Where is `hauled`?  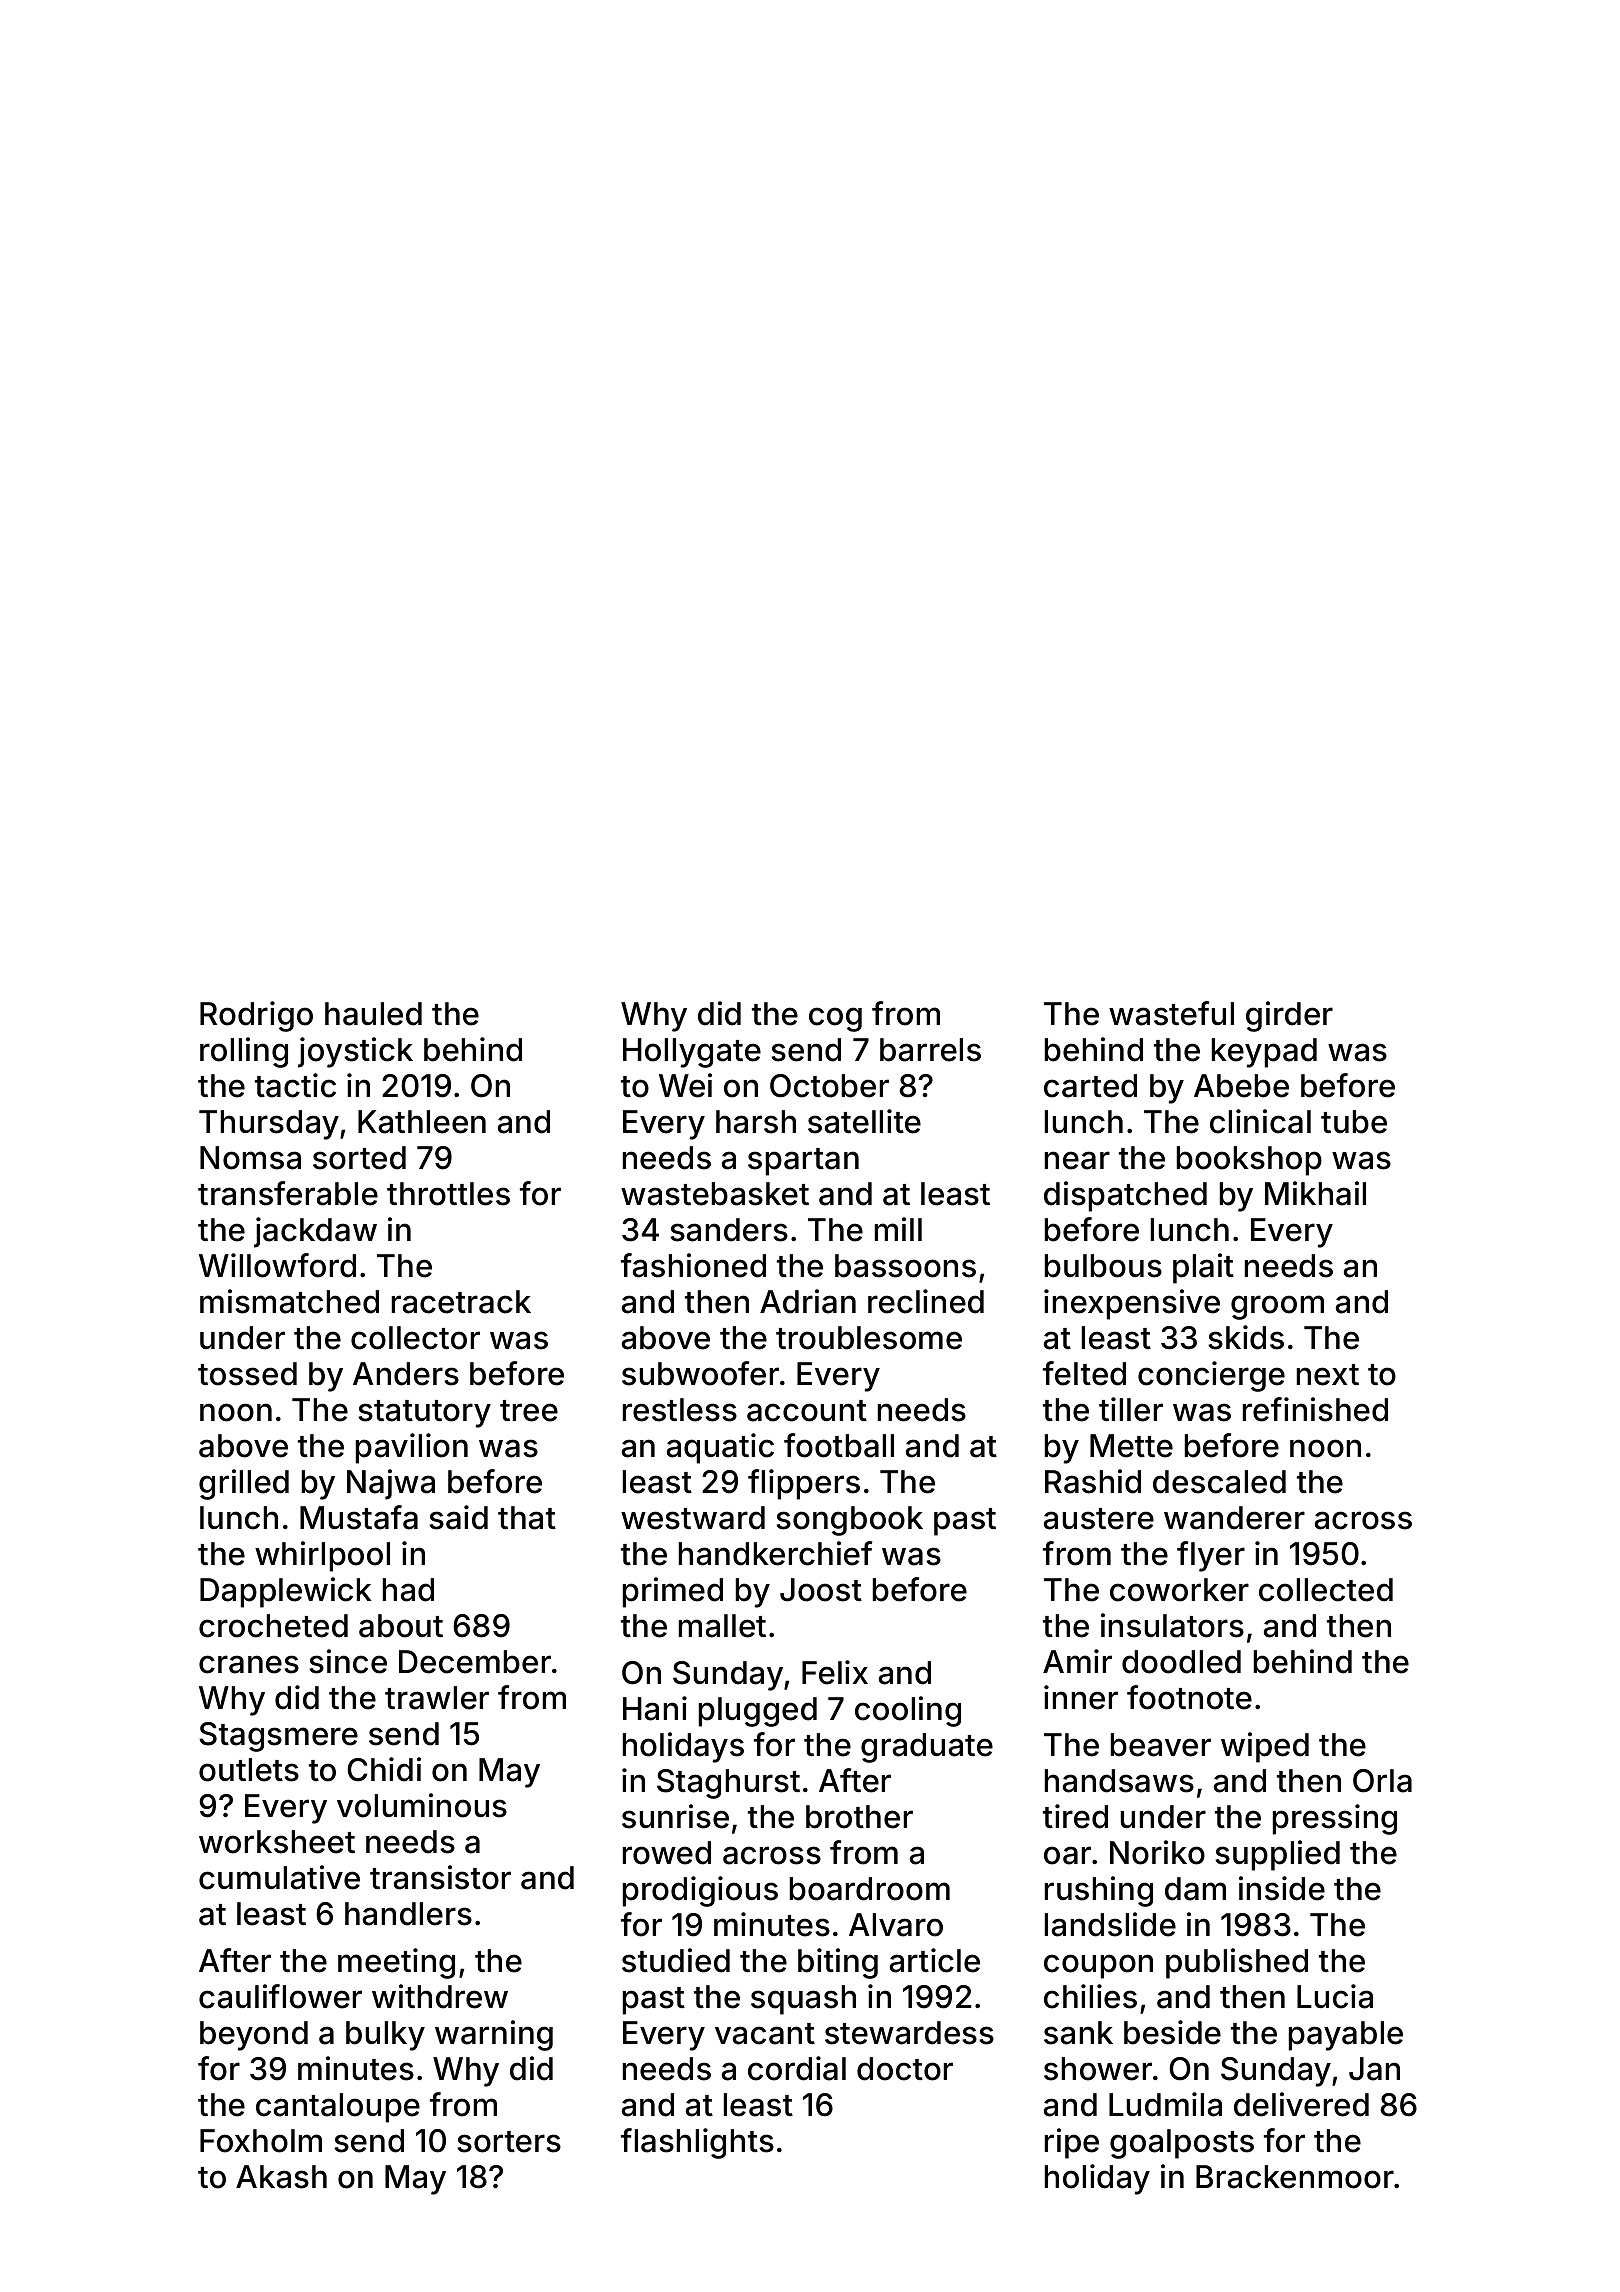 hauled is located at coordinates (373, 1014).
